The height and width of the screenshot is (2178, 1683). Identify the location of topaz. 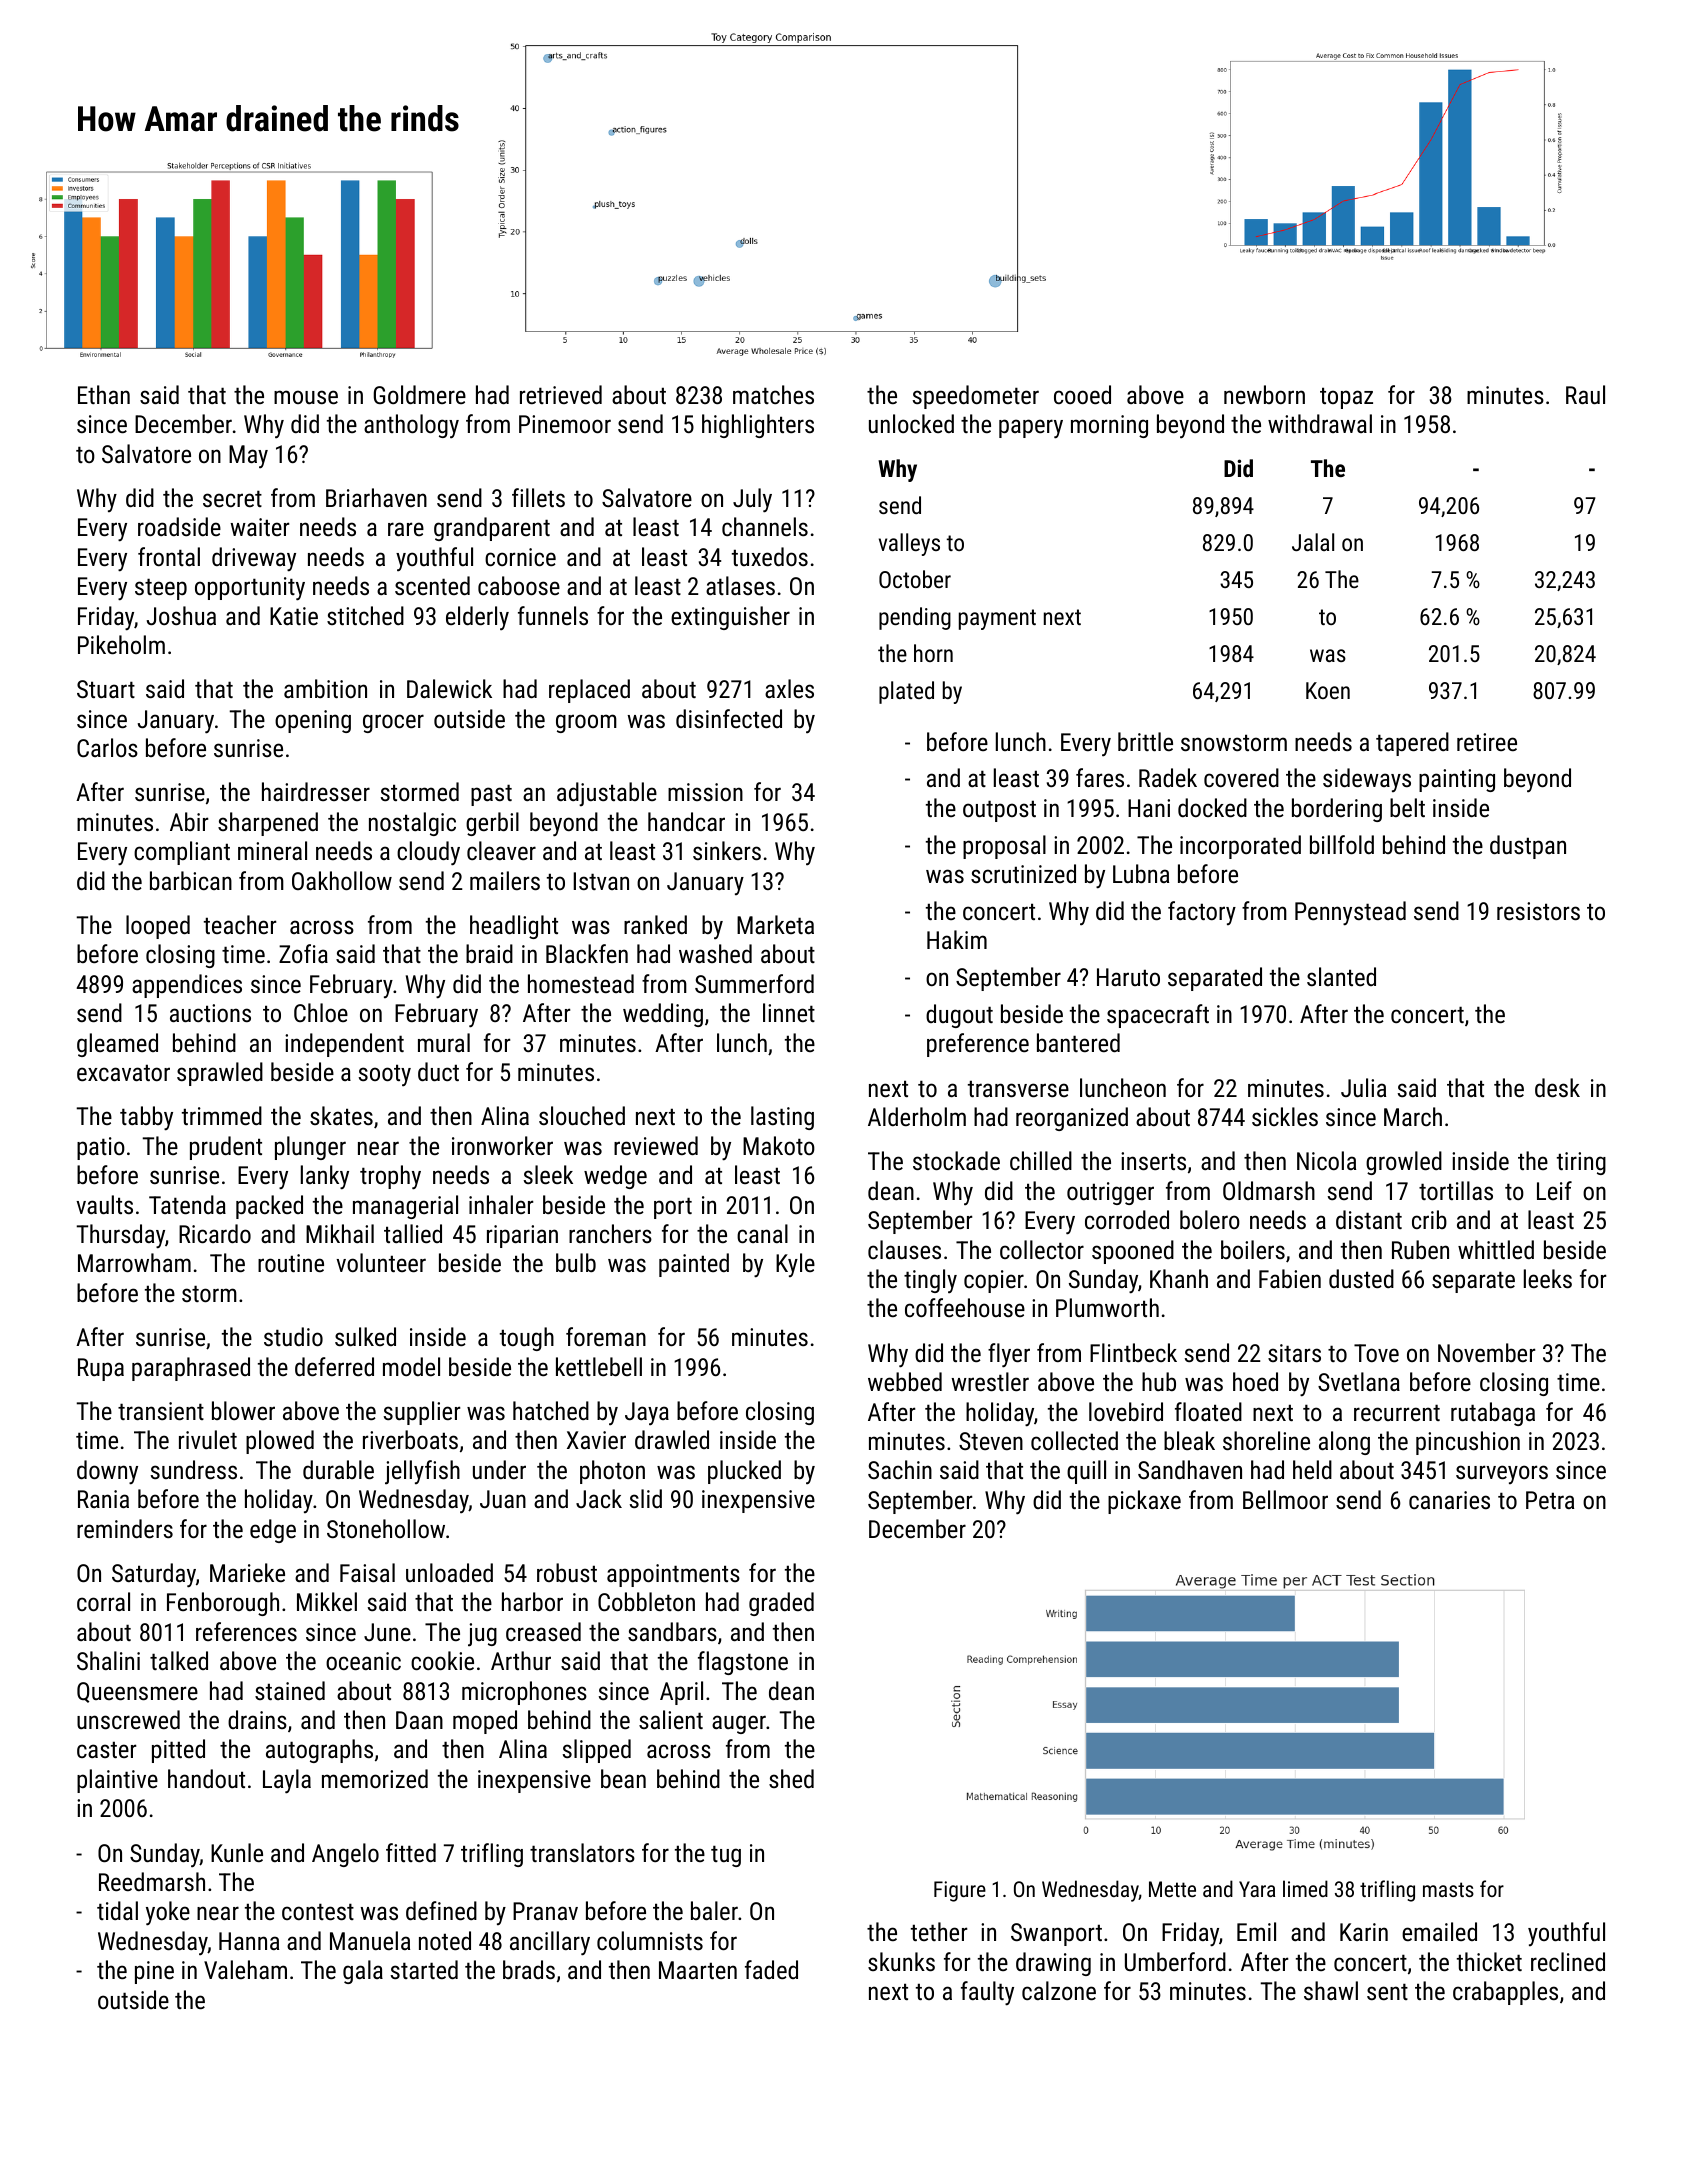
(1346, 398).
